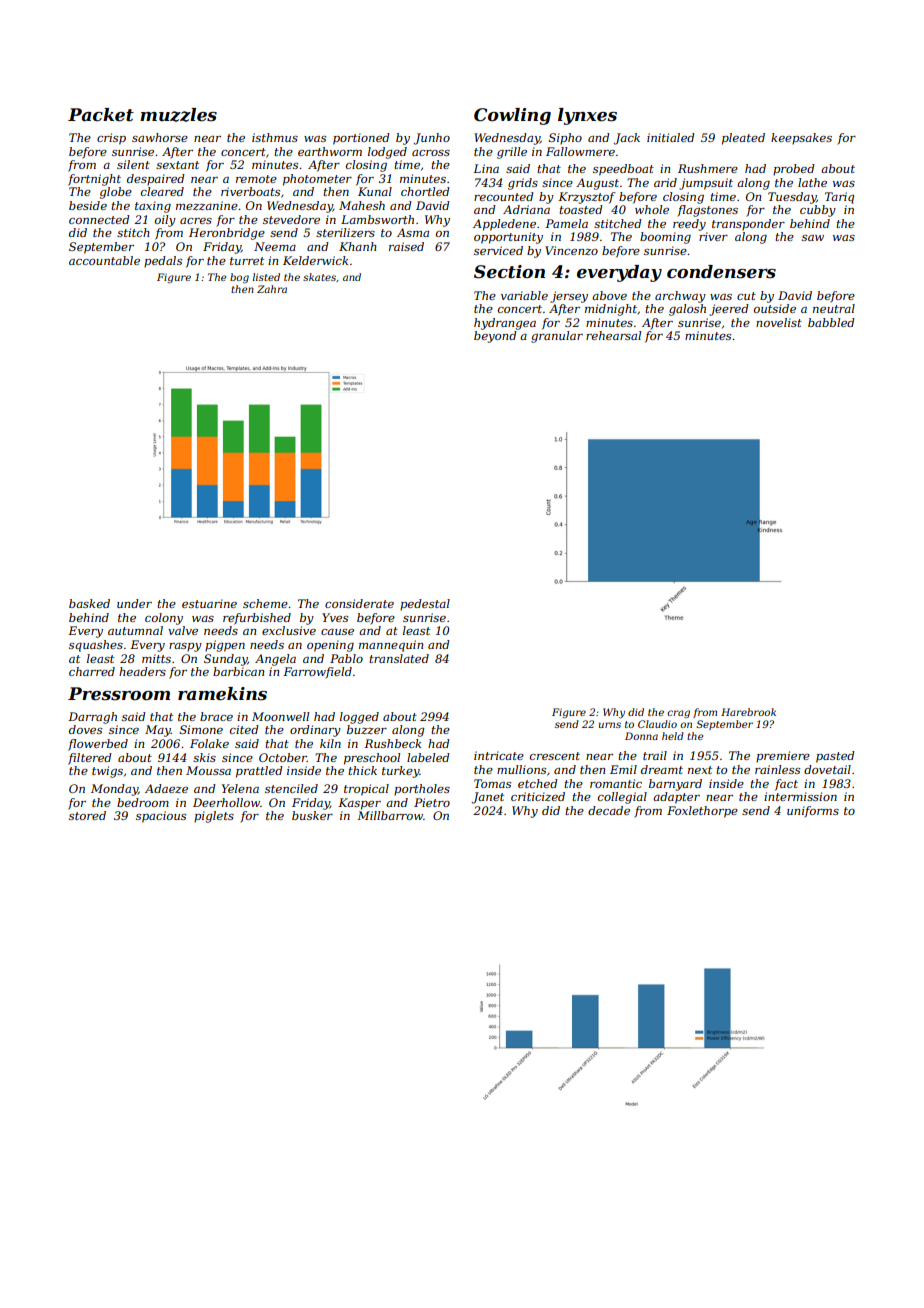 The width and height of the screenshot is (924, 1308). What do you see at coordinates (133, 164) in the screenshot?
I see `silent` at bounding box center [133, 164].
